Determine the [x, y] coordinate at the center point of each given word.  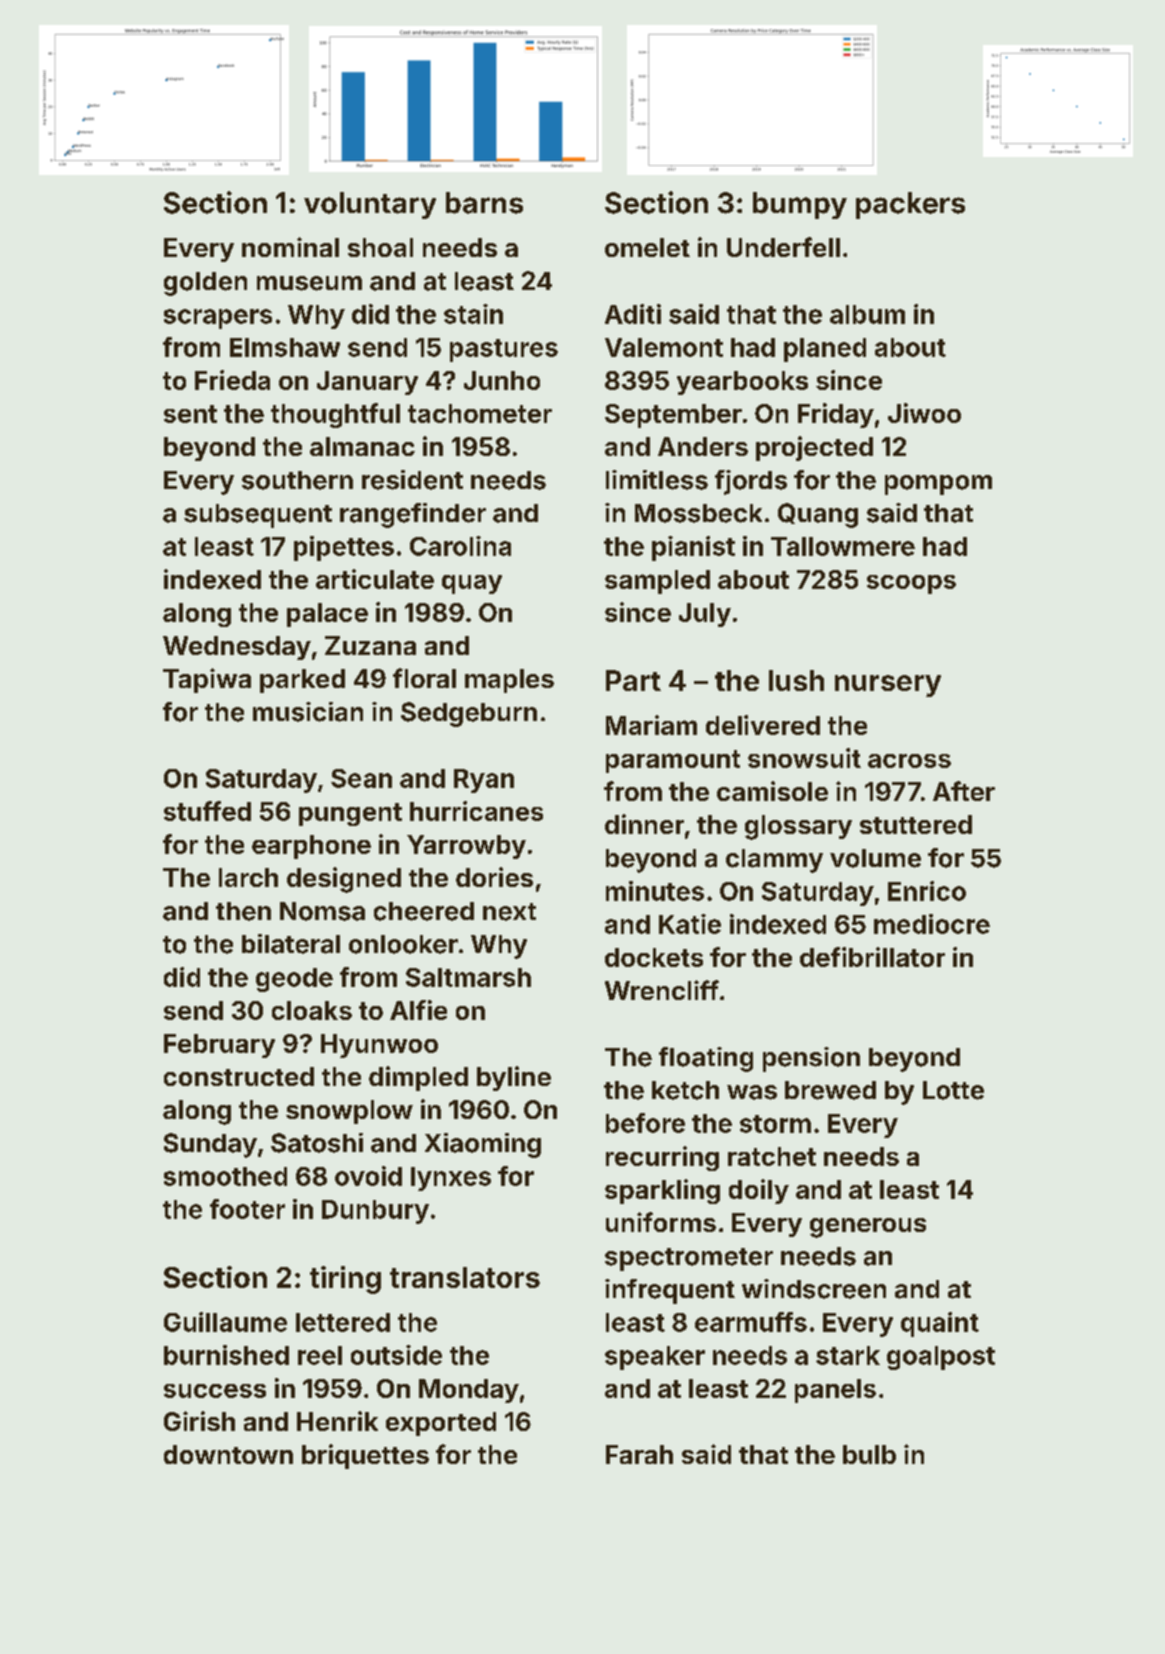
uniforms [661, 1222]
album [867, 314]
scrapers [218, 319]
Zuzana [370, 645]
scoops [911, 584]
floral [424, 678]
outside [396, 1355]
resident [412, 480]
